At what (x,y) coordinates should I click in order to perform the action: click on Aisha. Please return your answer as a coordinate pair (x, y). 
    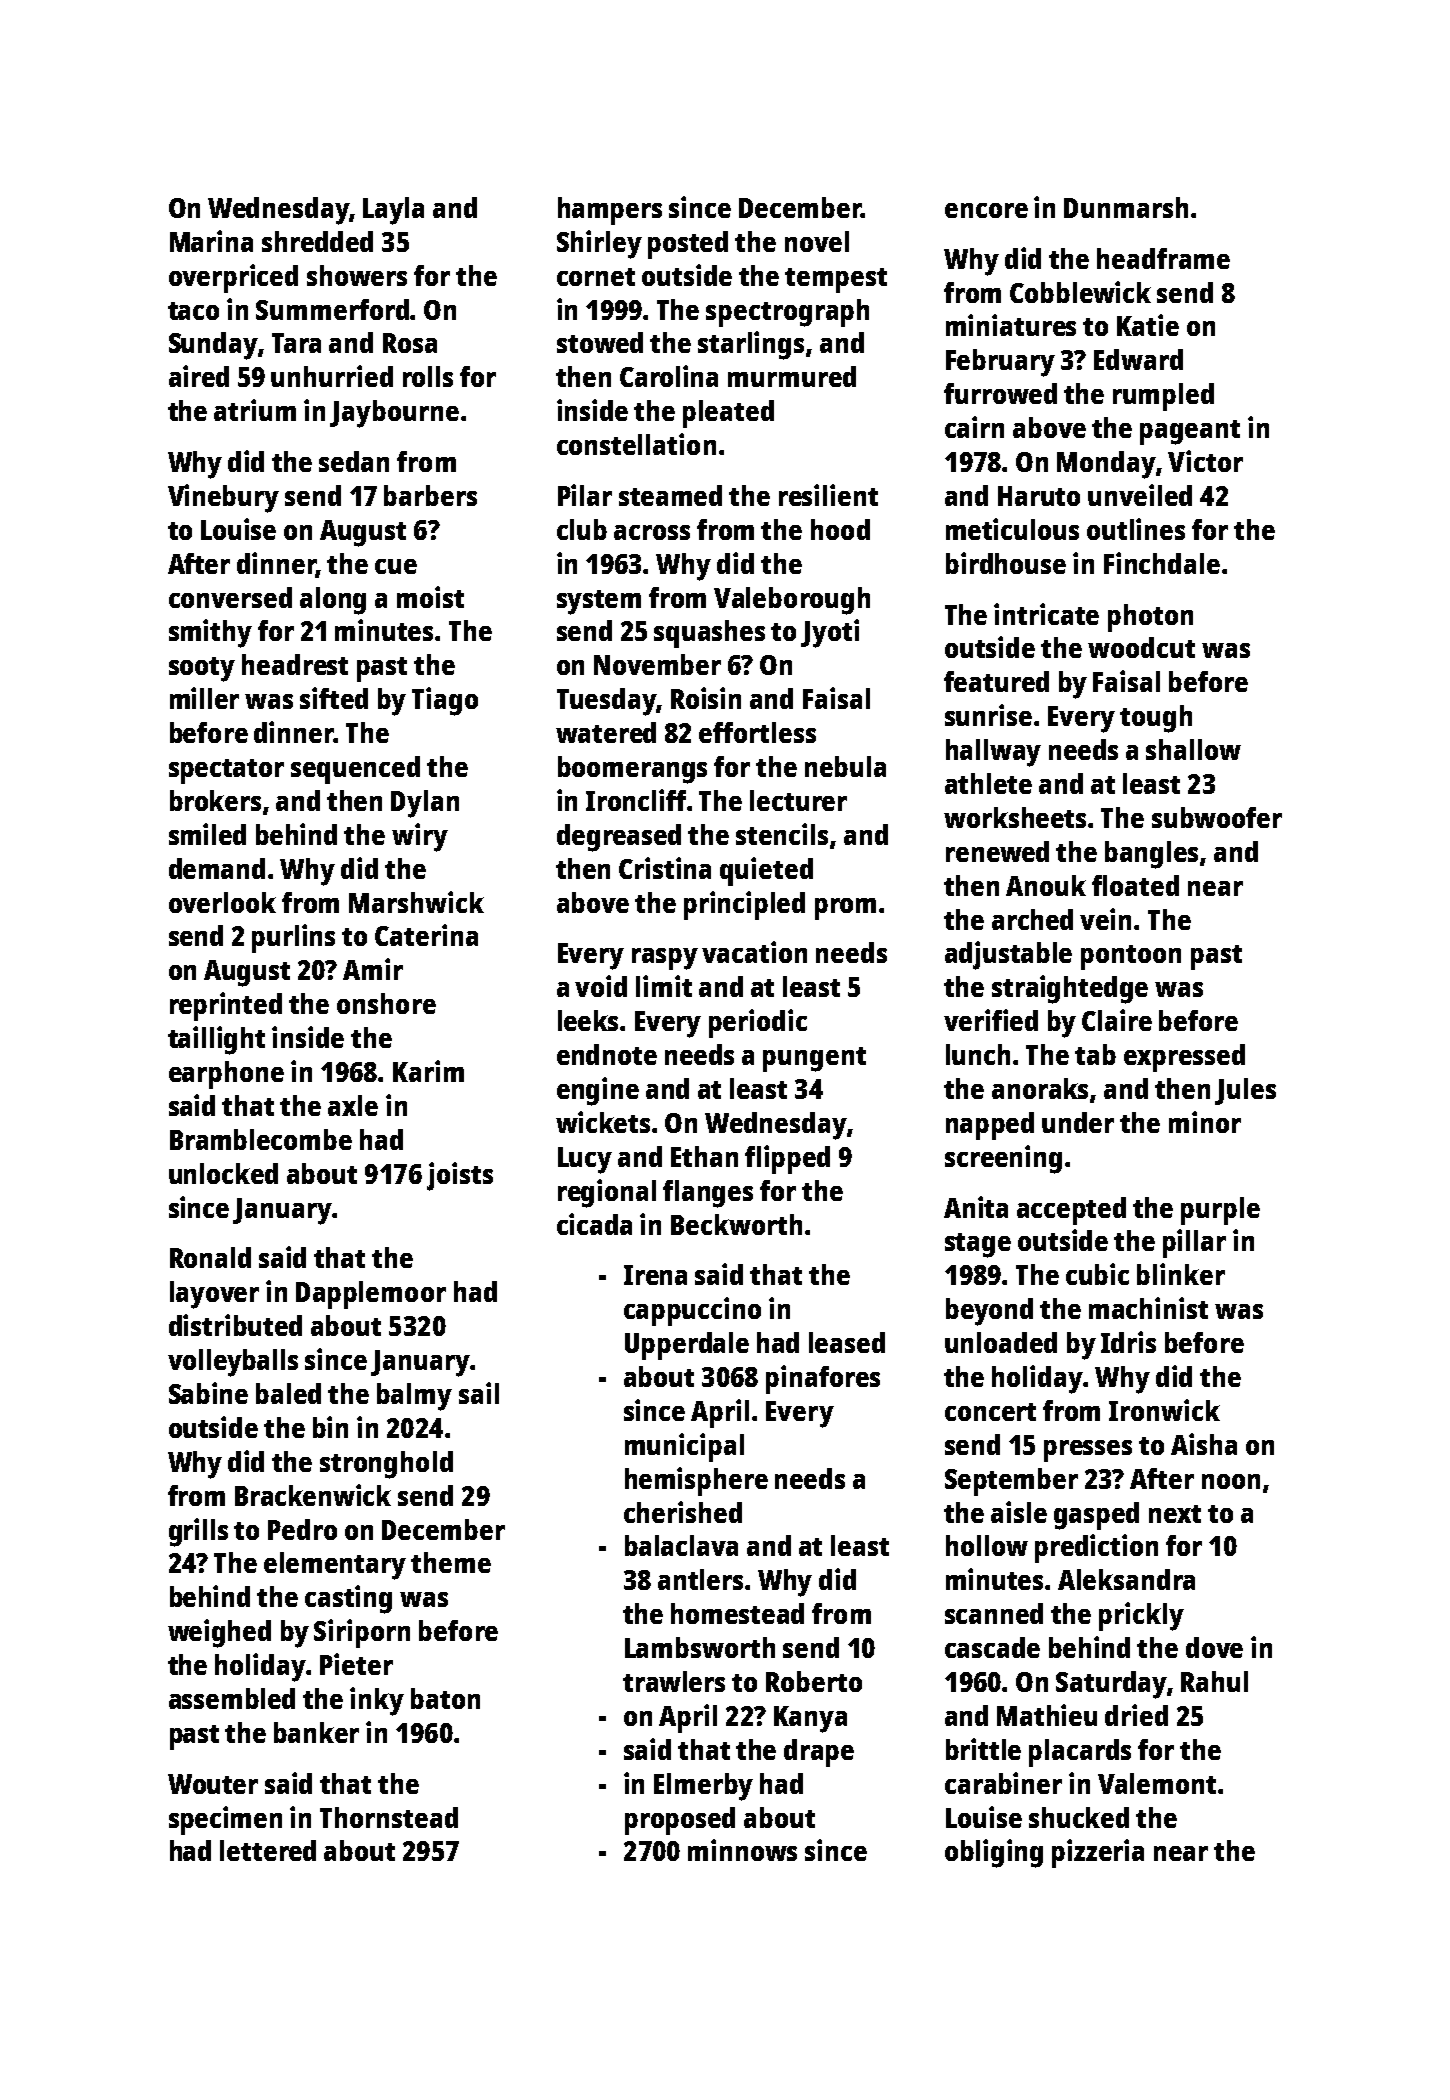
    Looking at the image, I should click on (1204, 1444).
